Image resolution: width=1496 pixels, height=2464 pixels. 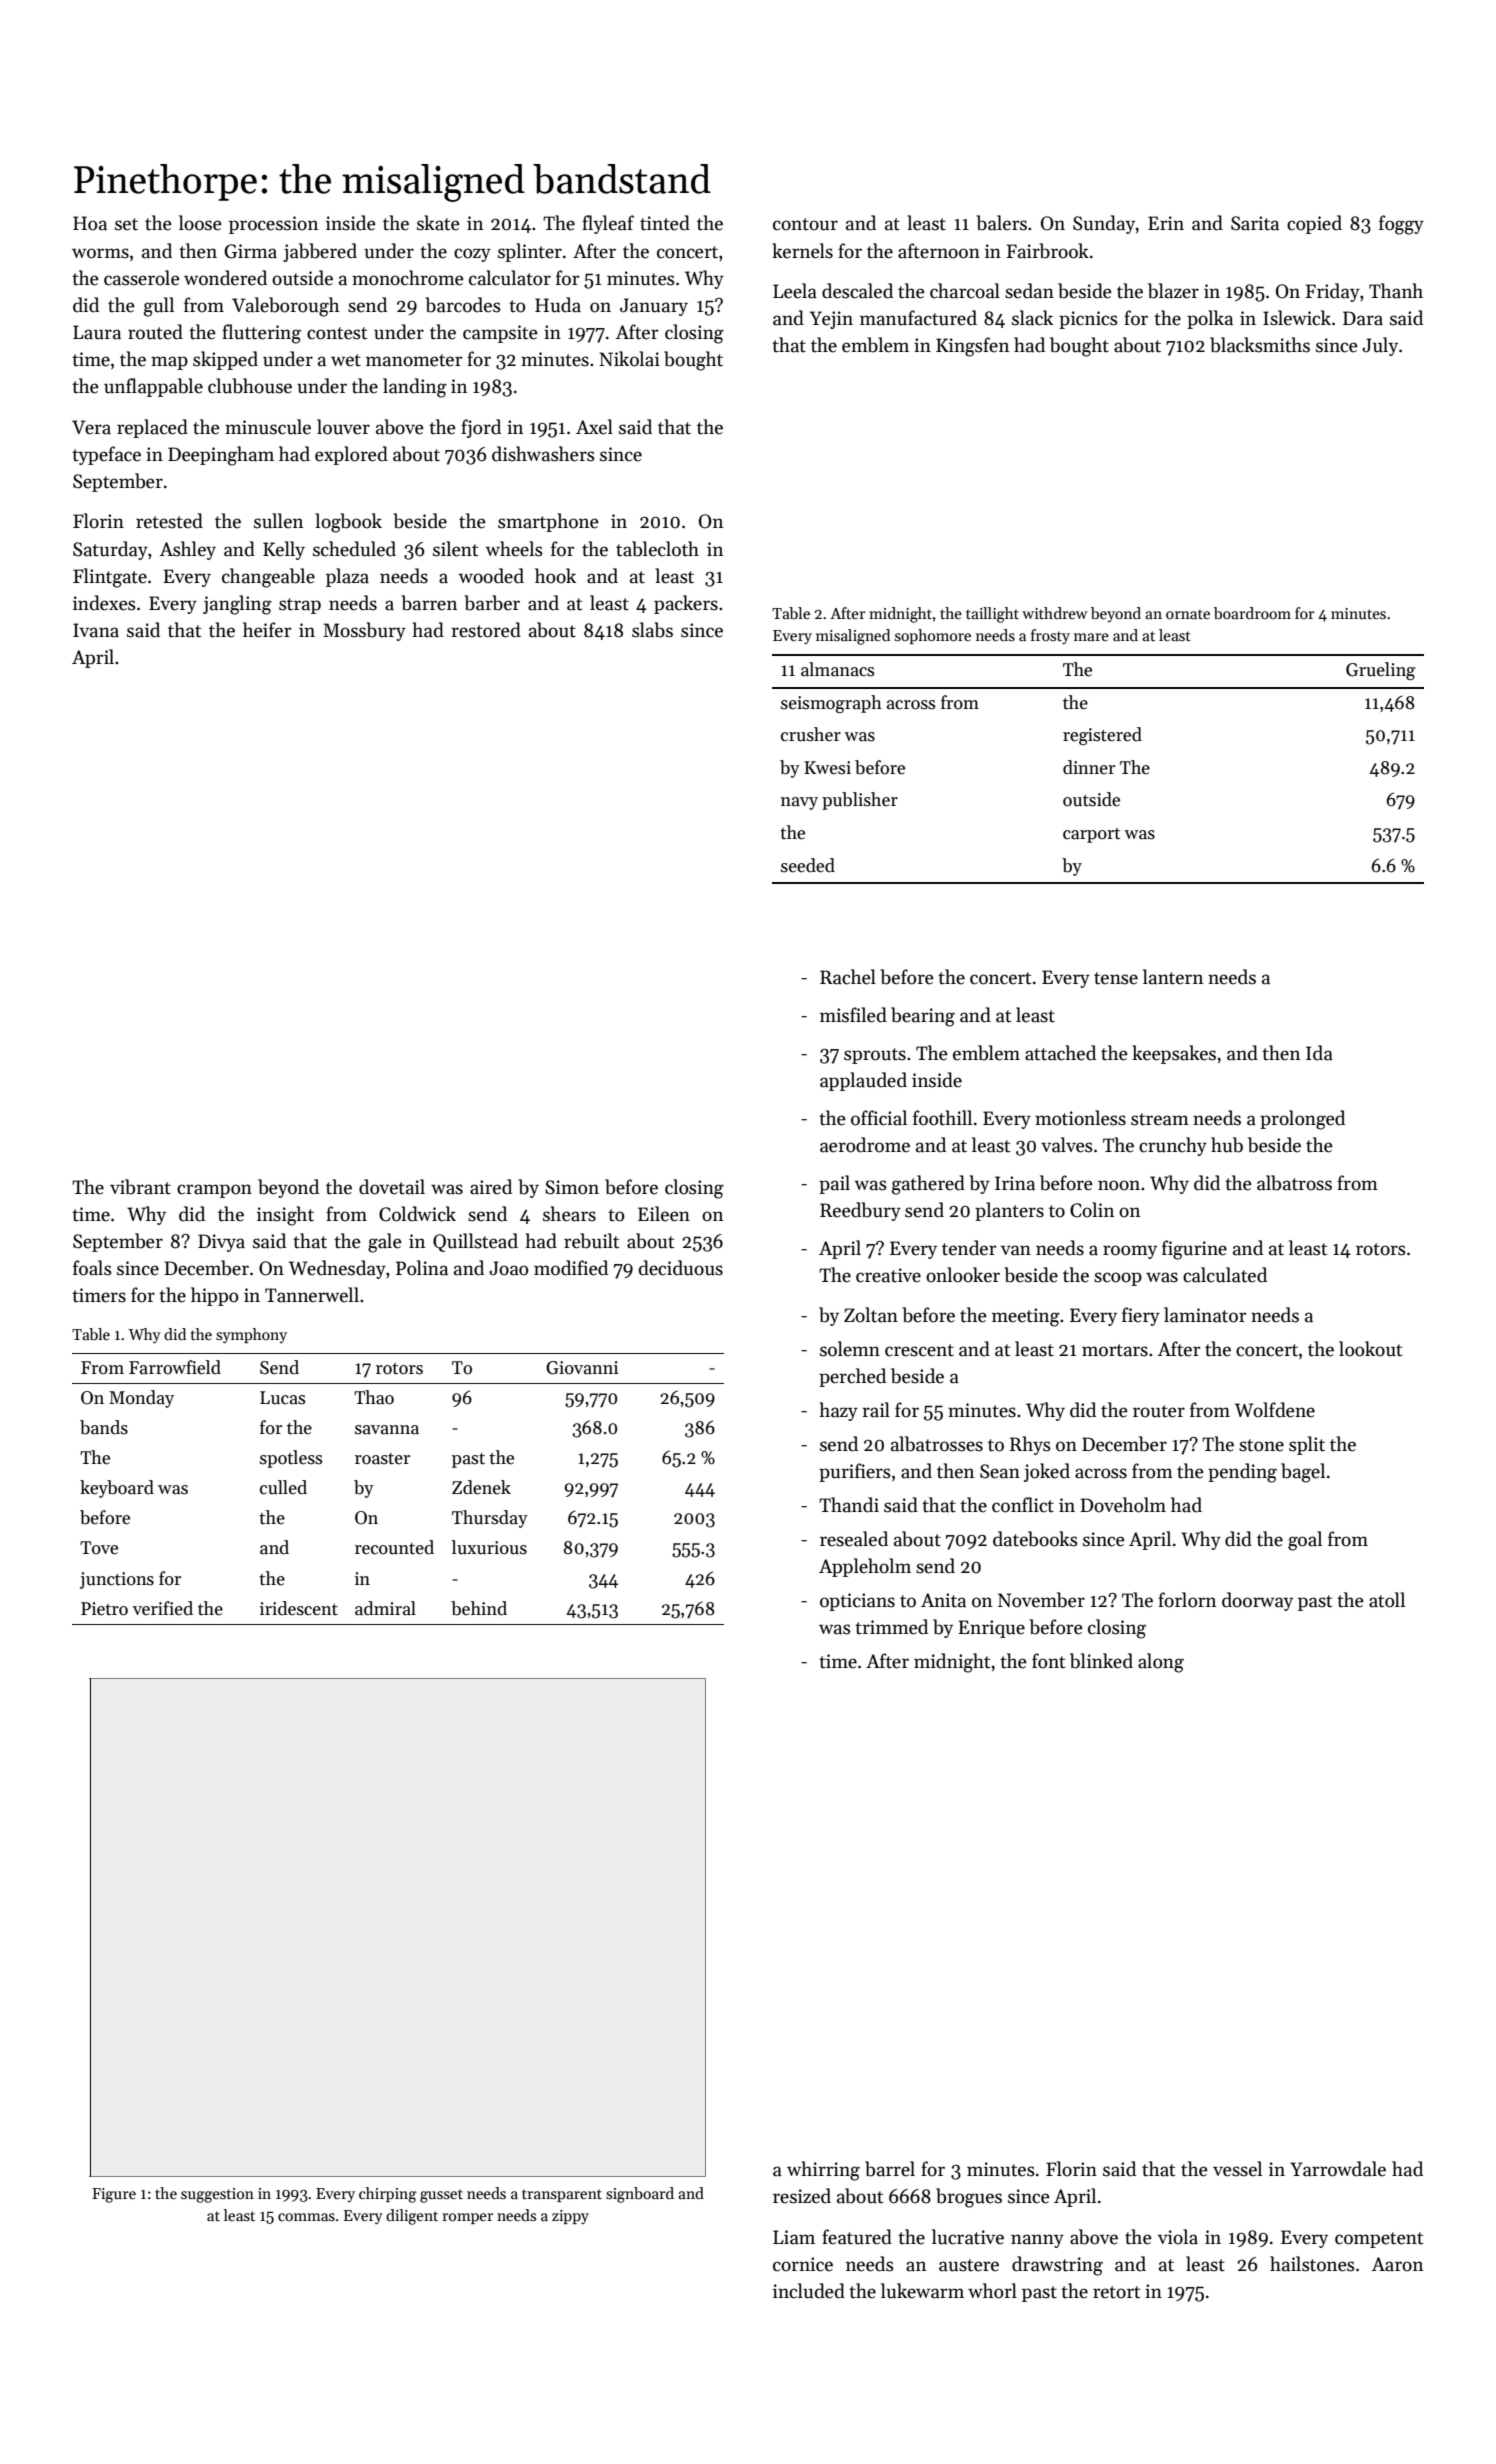 I want to click on aired, so click(x=491, y=1187).
